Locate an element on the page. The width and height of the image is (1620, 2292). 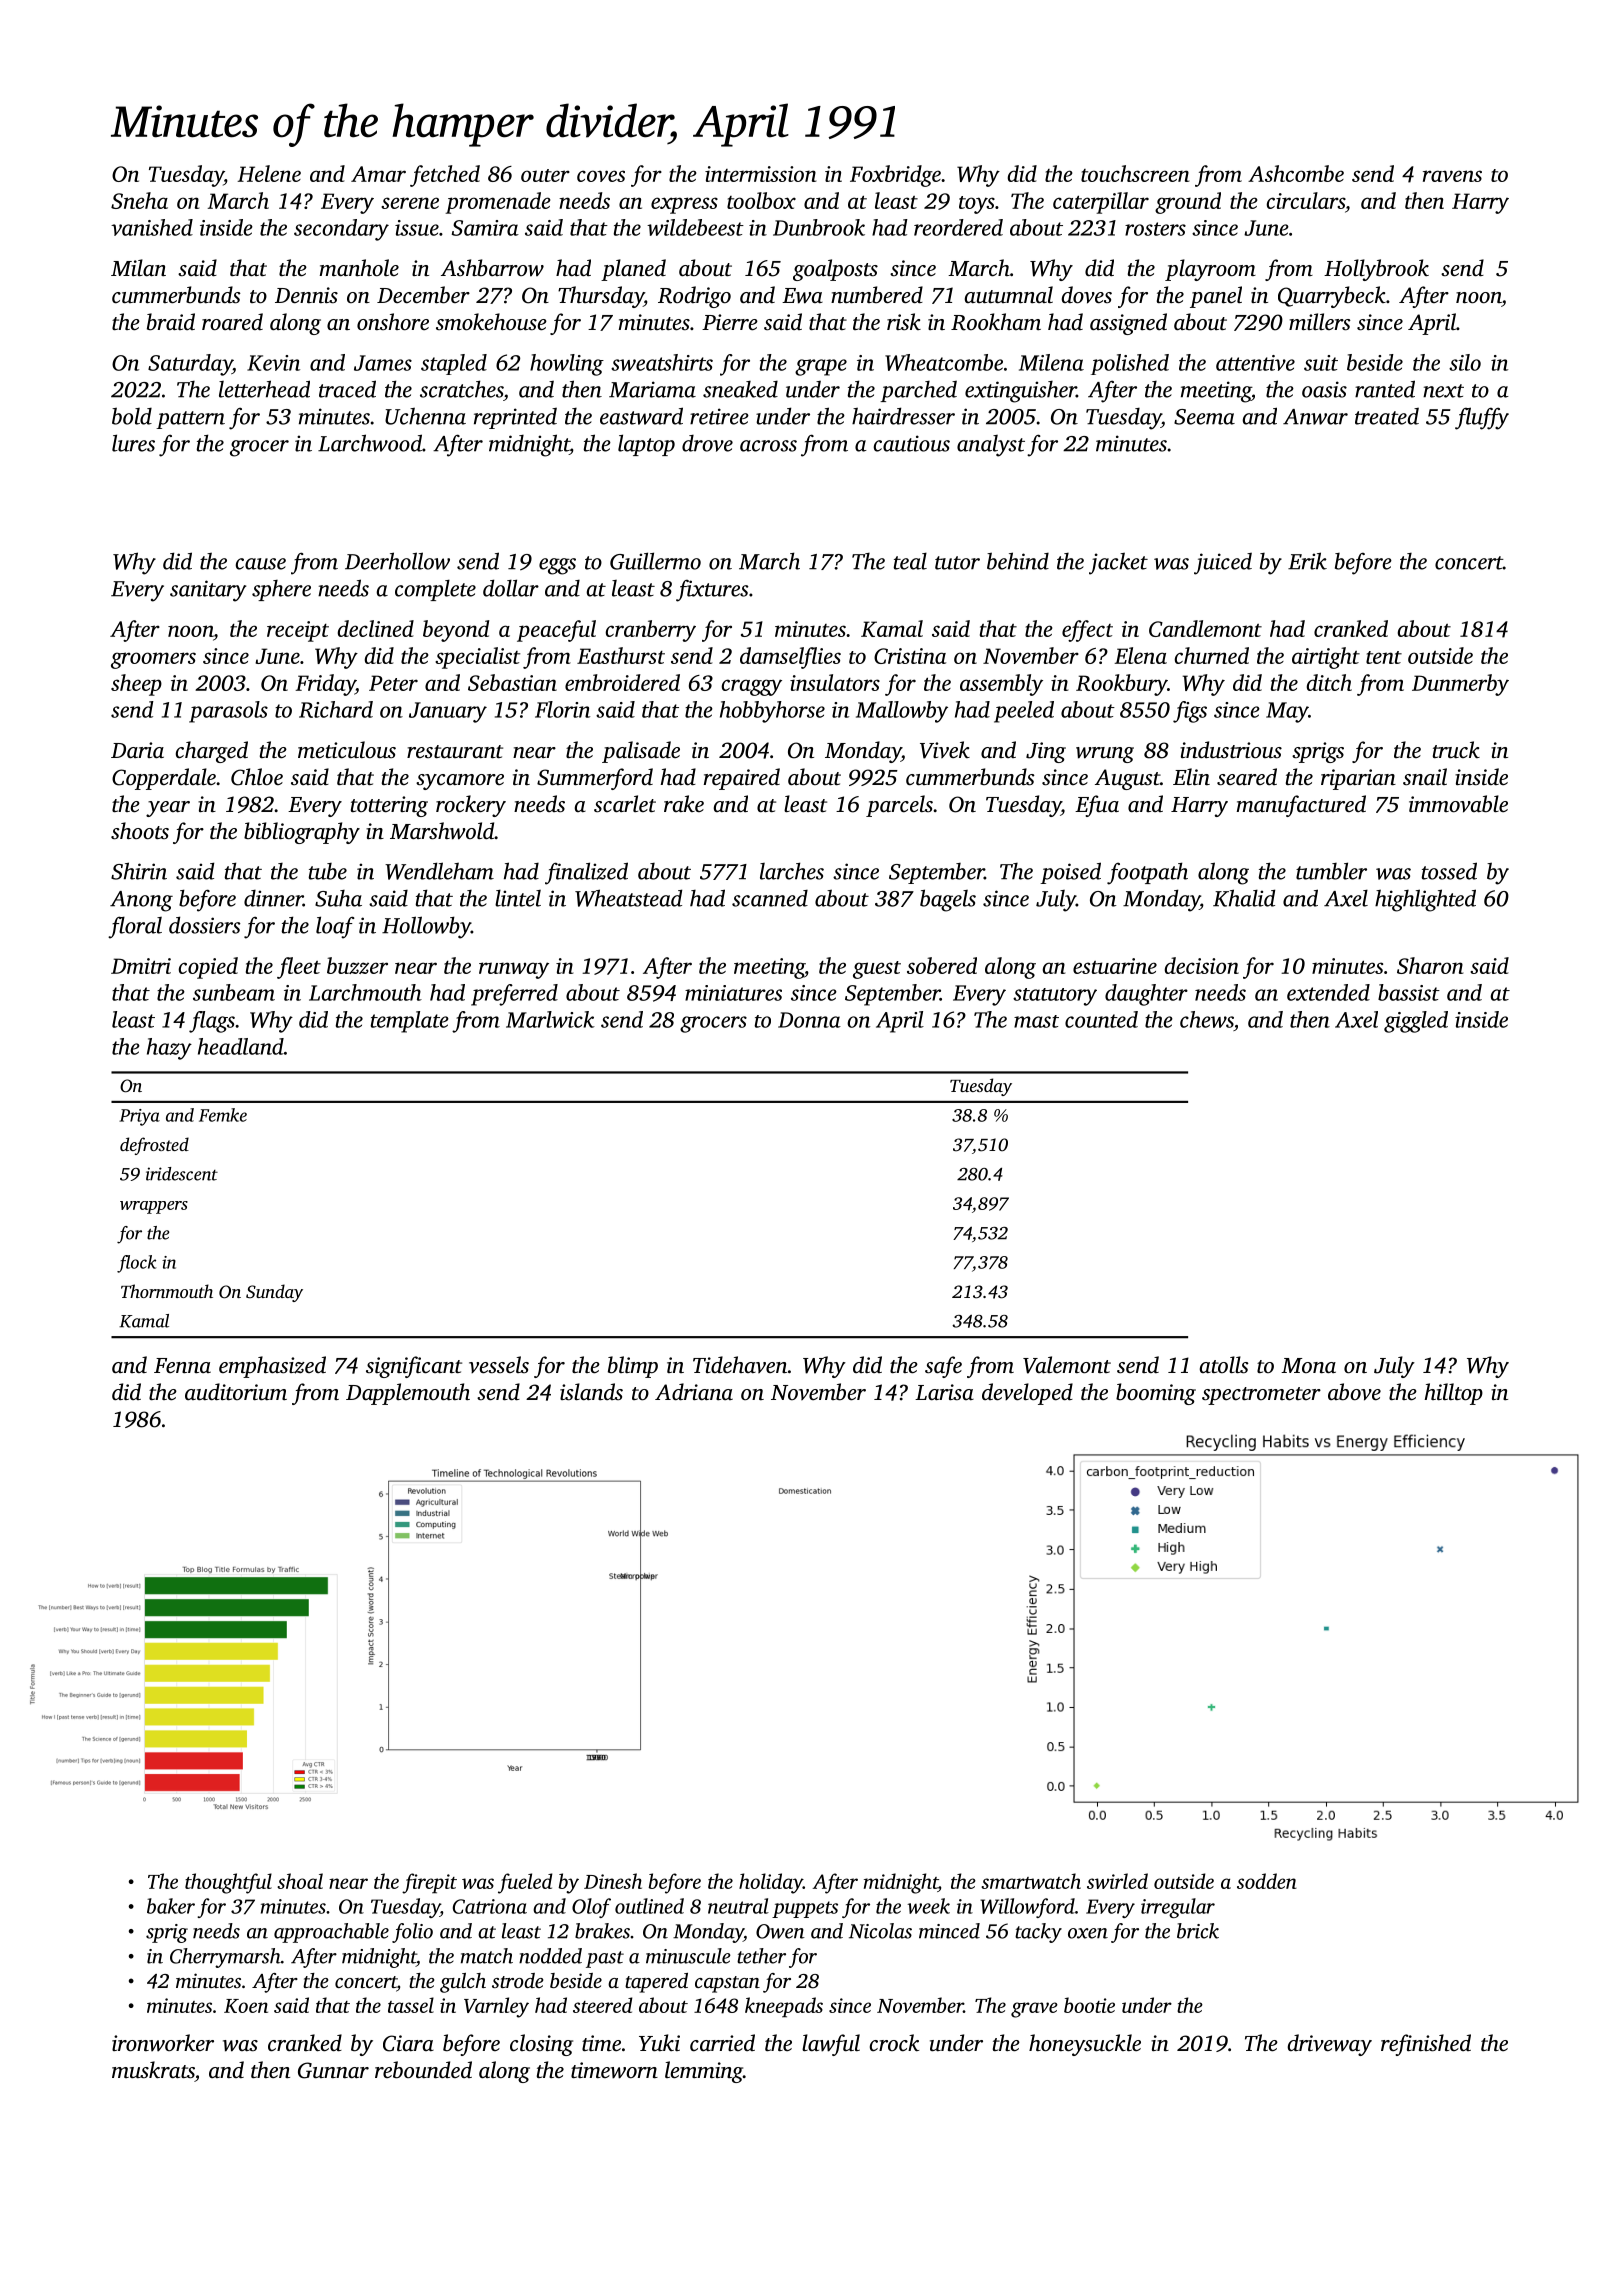
Amar is located at coordinates (378, 174).
